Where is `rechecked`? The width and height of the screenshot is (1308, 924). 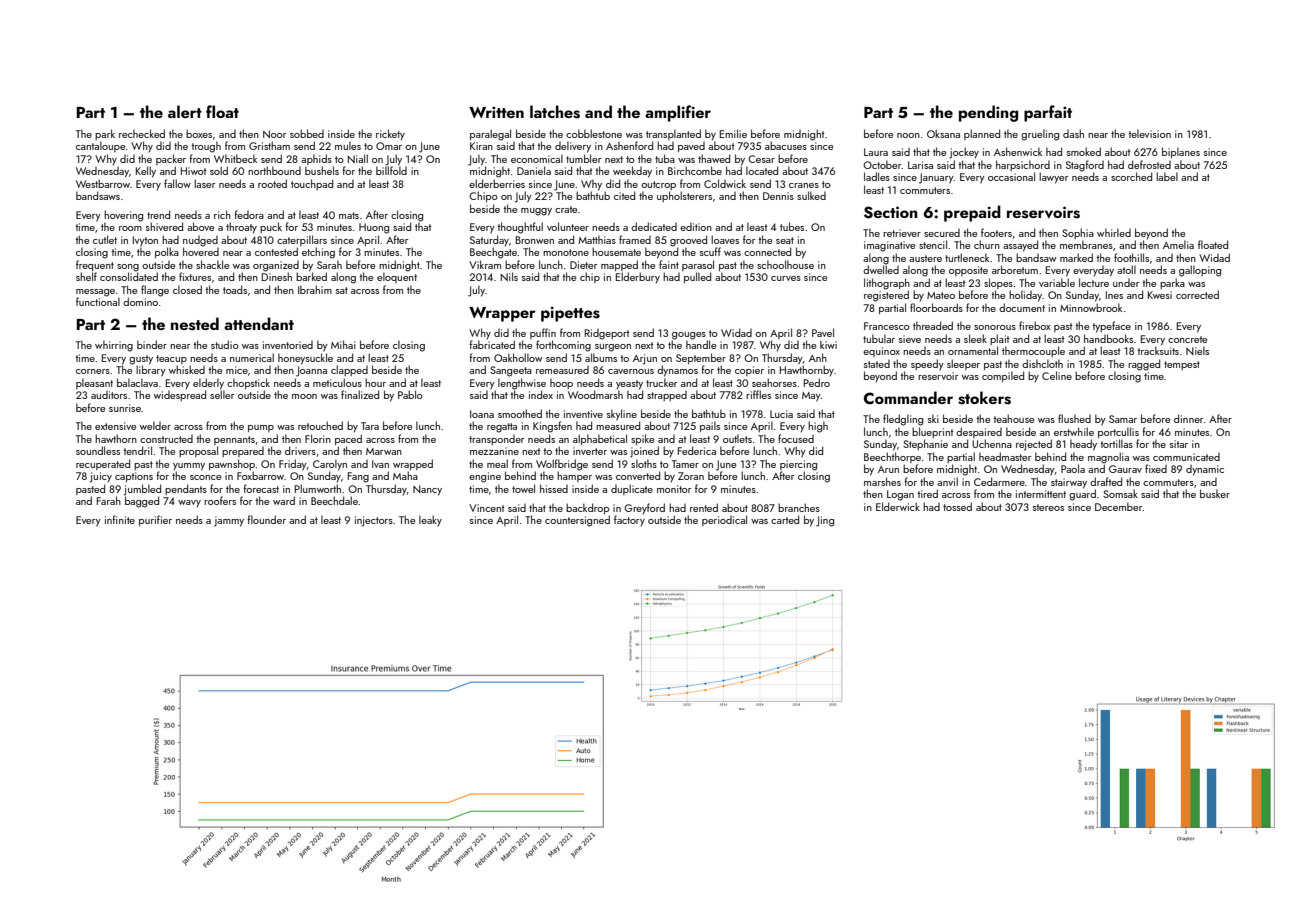
rechecked is located at coordinates (142, 133).
